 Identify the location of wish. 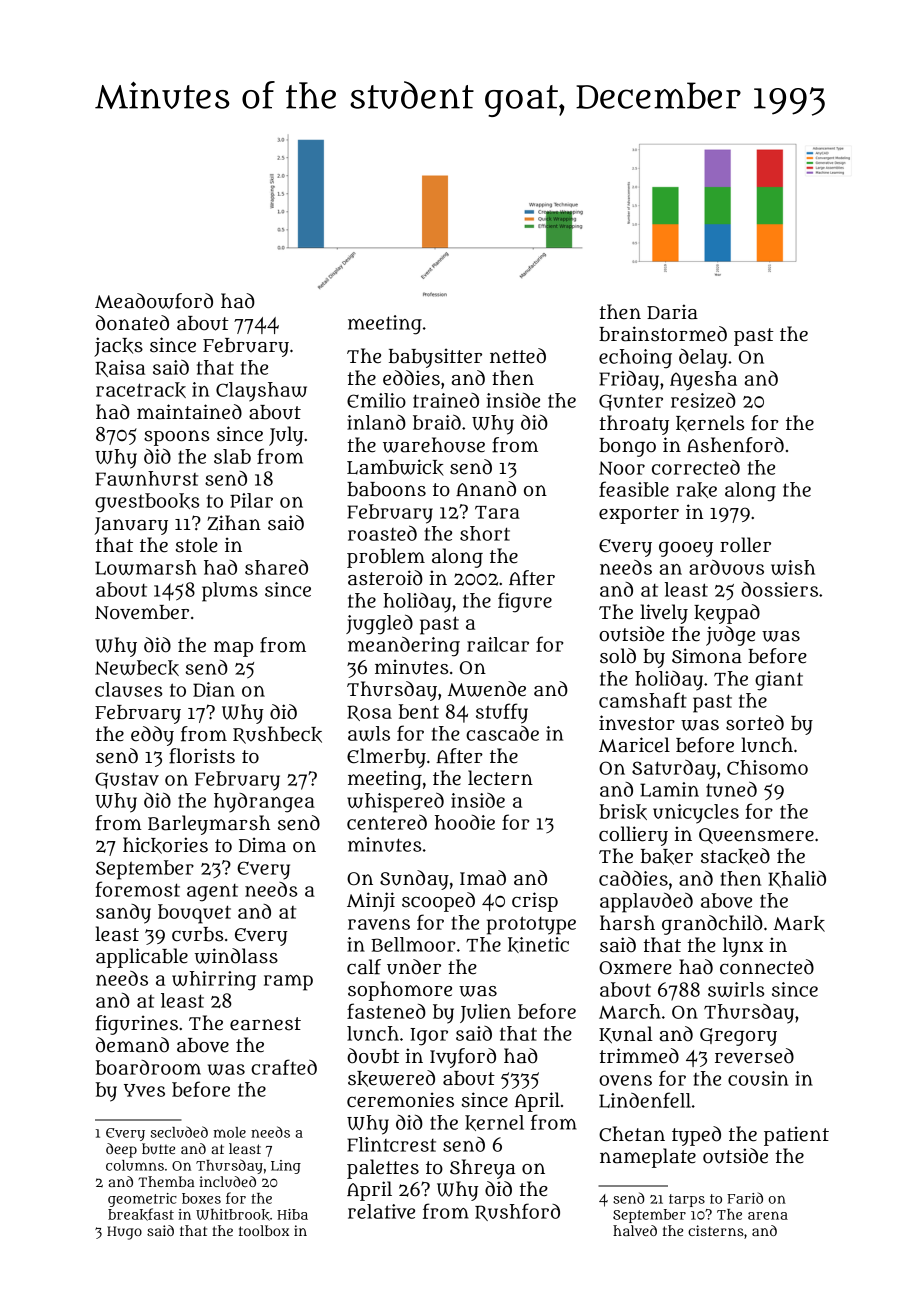
(793, 567).
